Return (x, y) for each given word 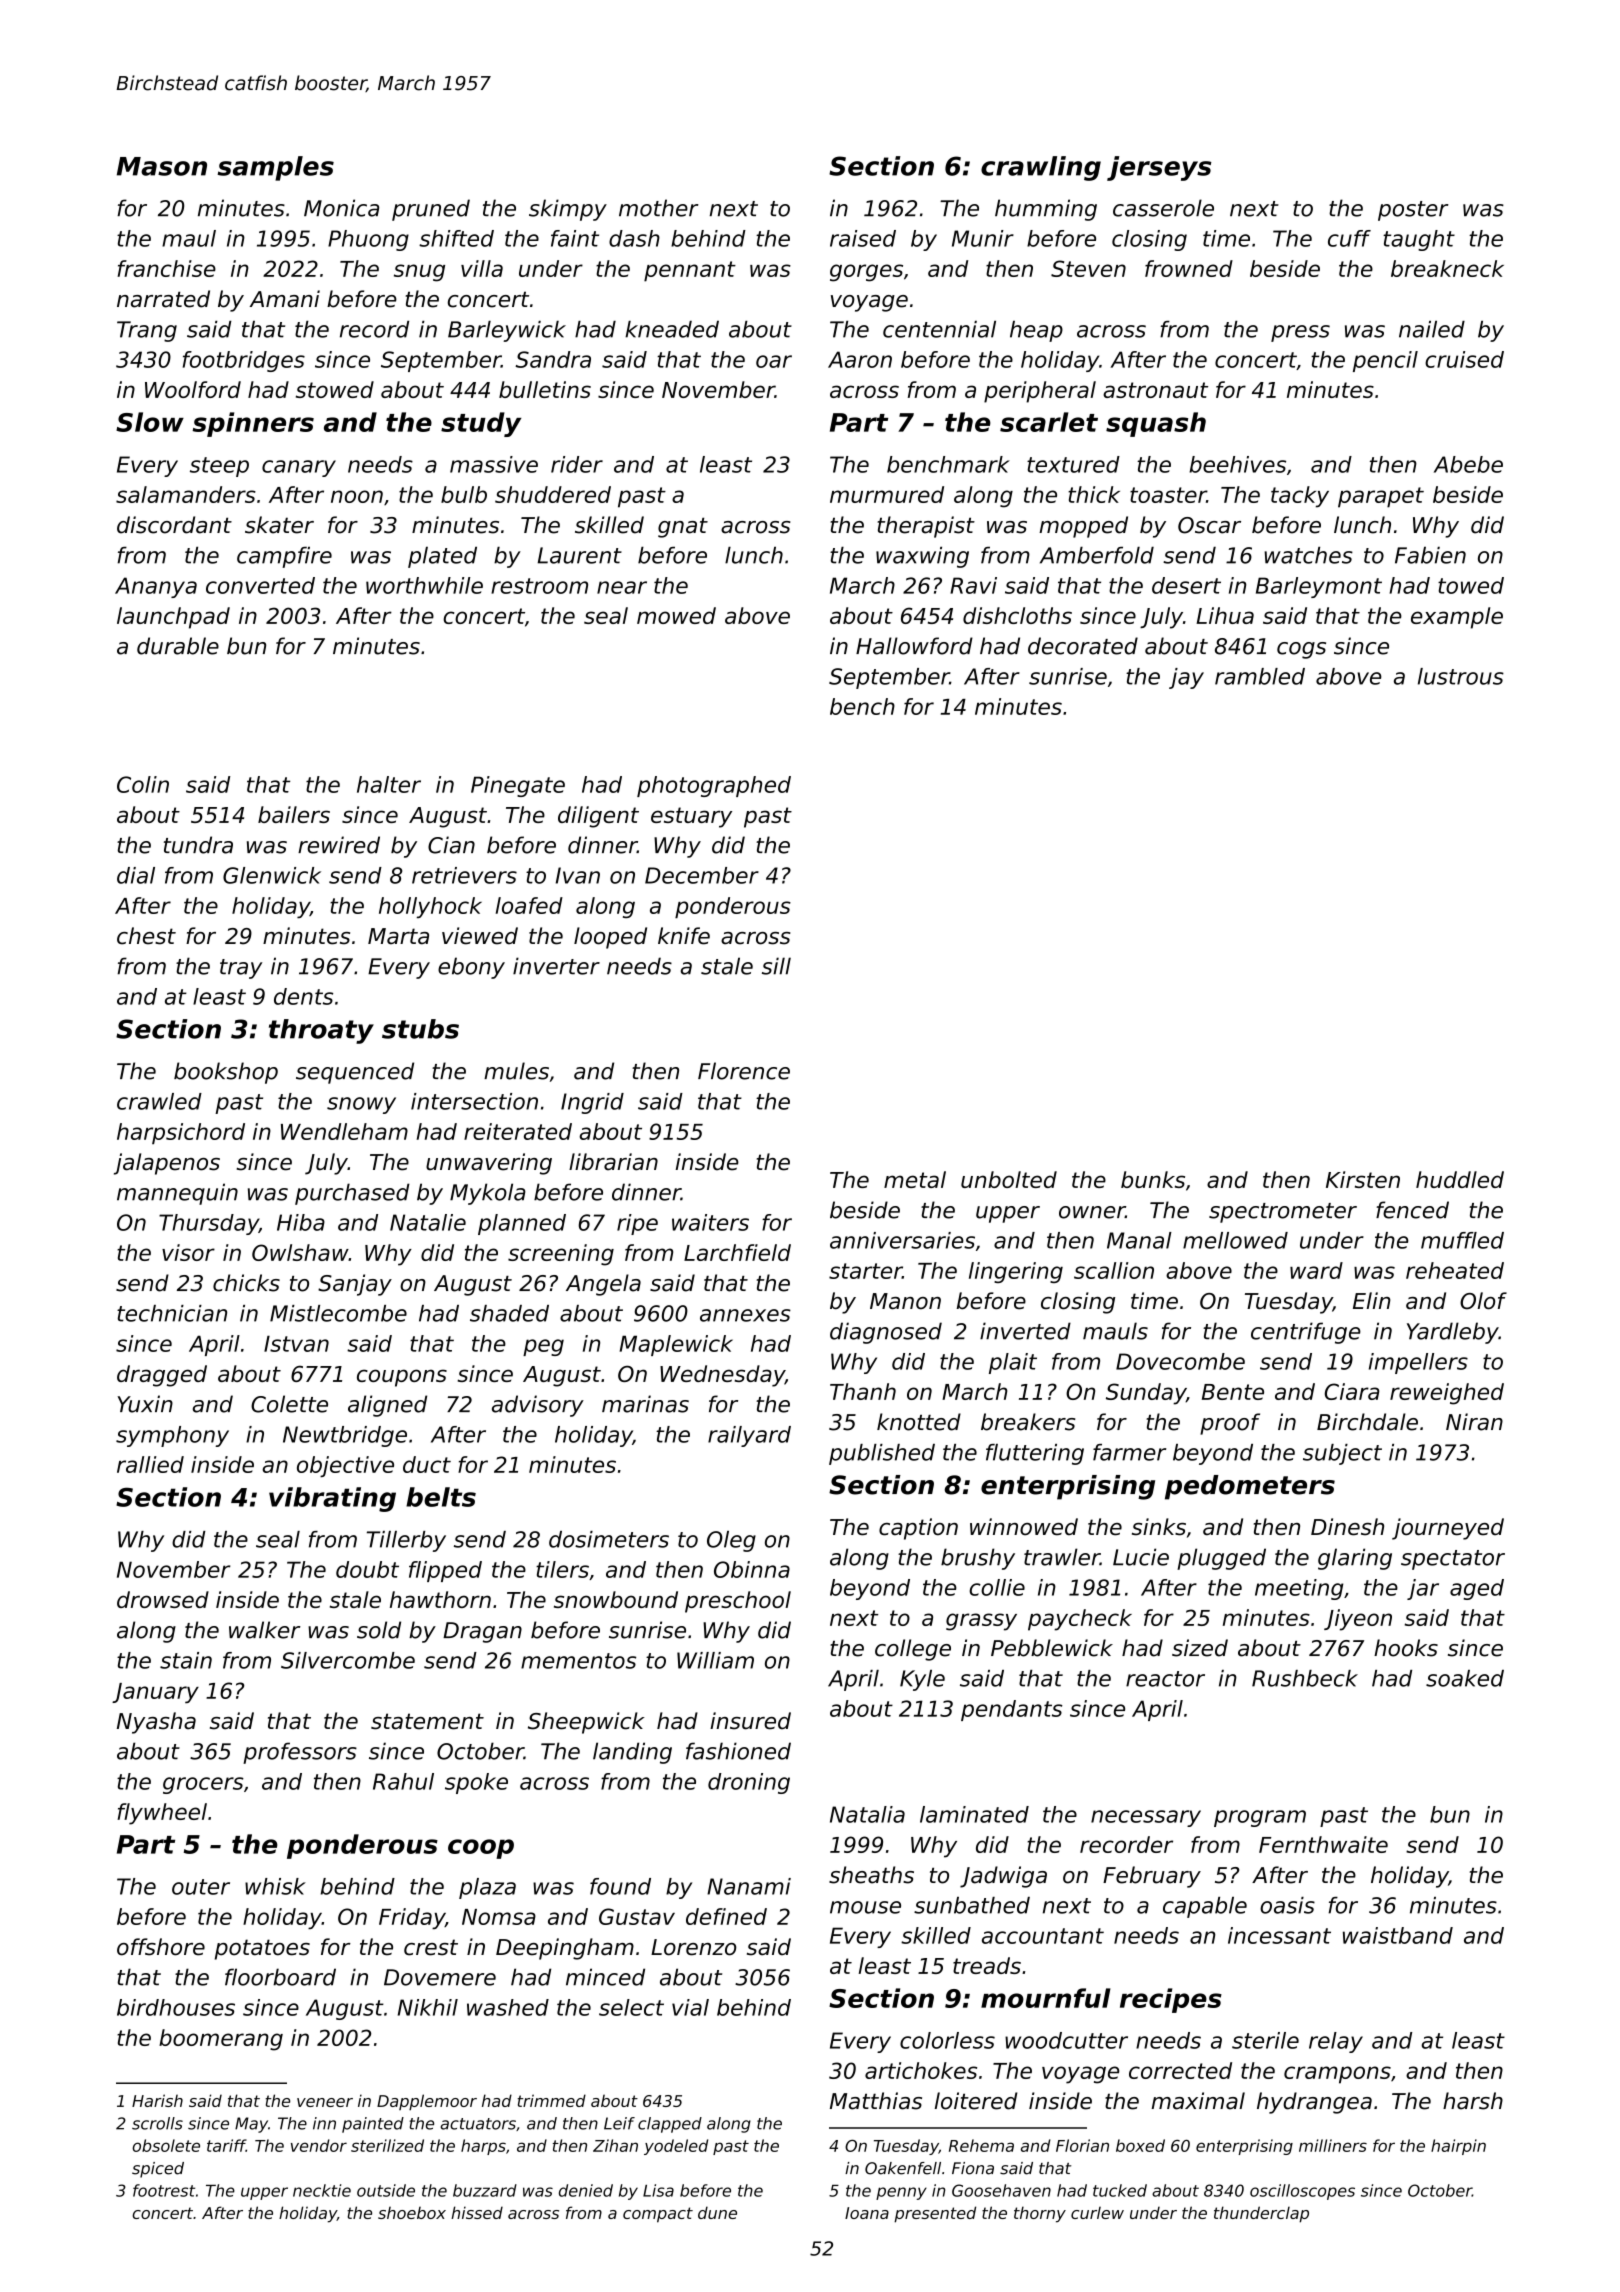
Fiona (973, 2168)
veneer (325, 2102)
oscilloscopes (1302, 2192)
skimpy (568, 210)
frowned (1189, 268)
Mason (162, 166)
